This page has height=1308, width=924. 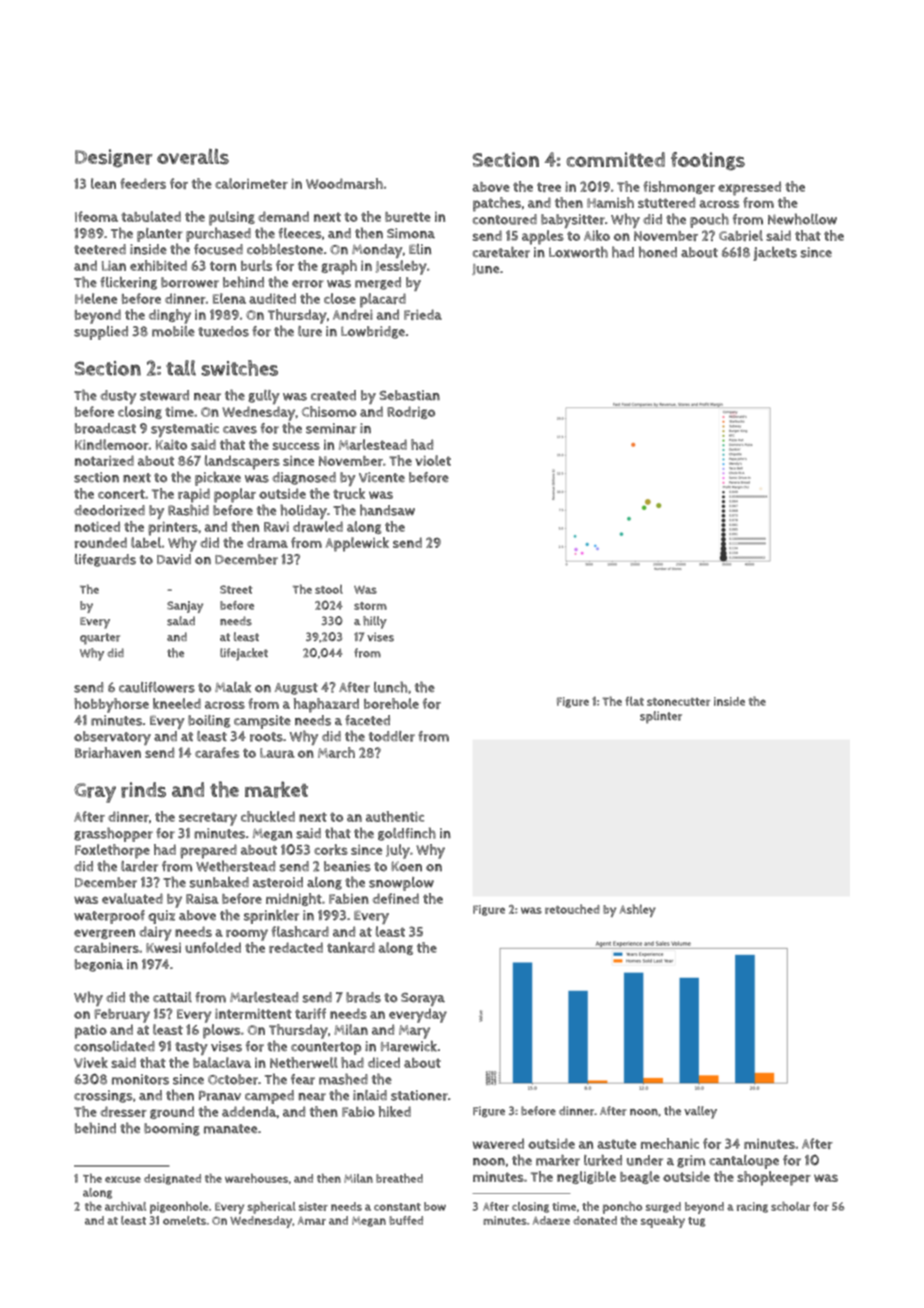 What do you see at coordinates (271, 1208) in the page?
I see `spherical` at bounding box center [271, 1208].
